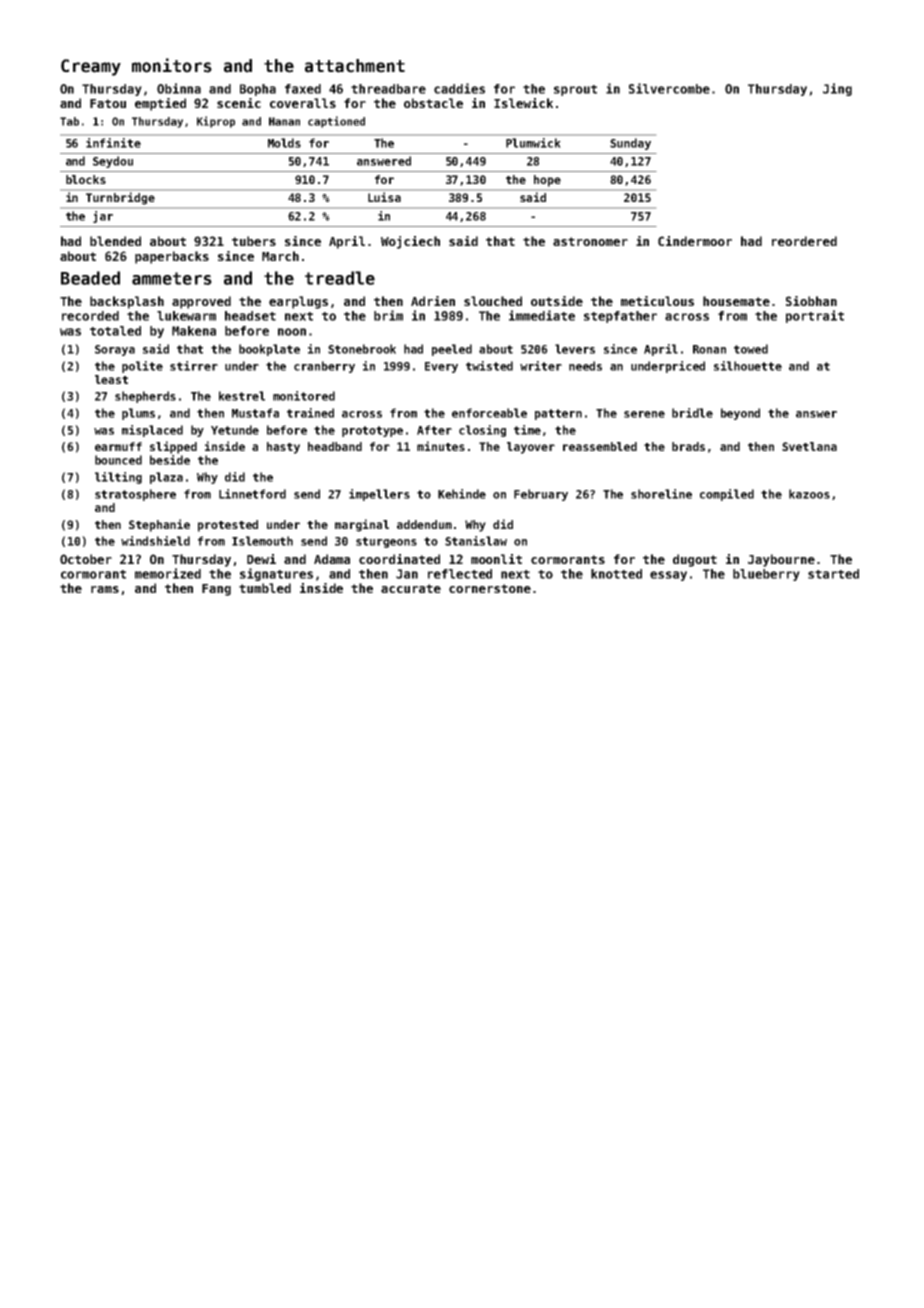 Image resolution: width=924 pixels, height=1308 pixels. What do you see at coordinates (355, 66) in the document?
I see `attachment` at bounding box center [355, 66].
